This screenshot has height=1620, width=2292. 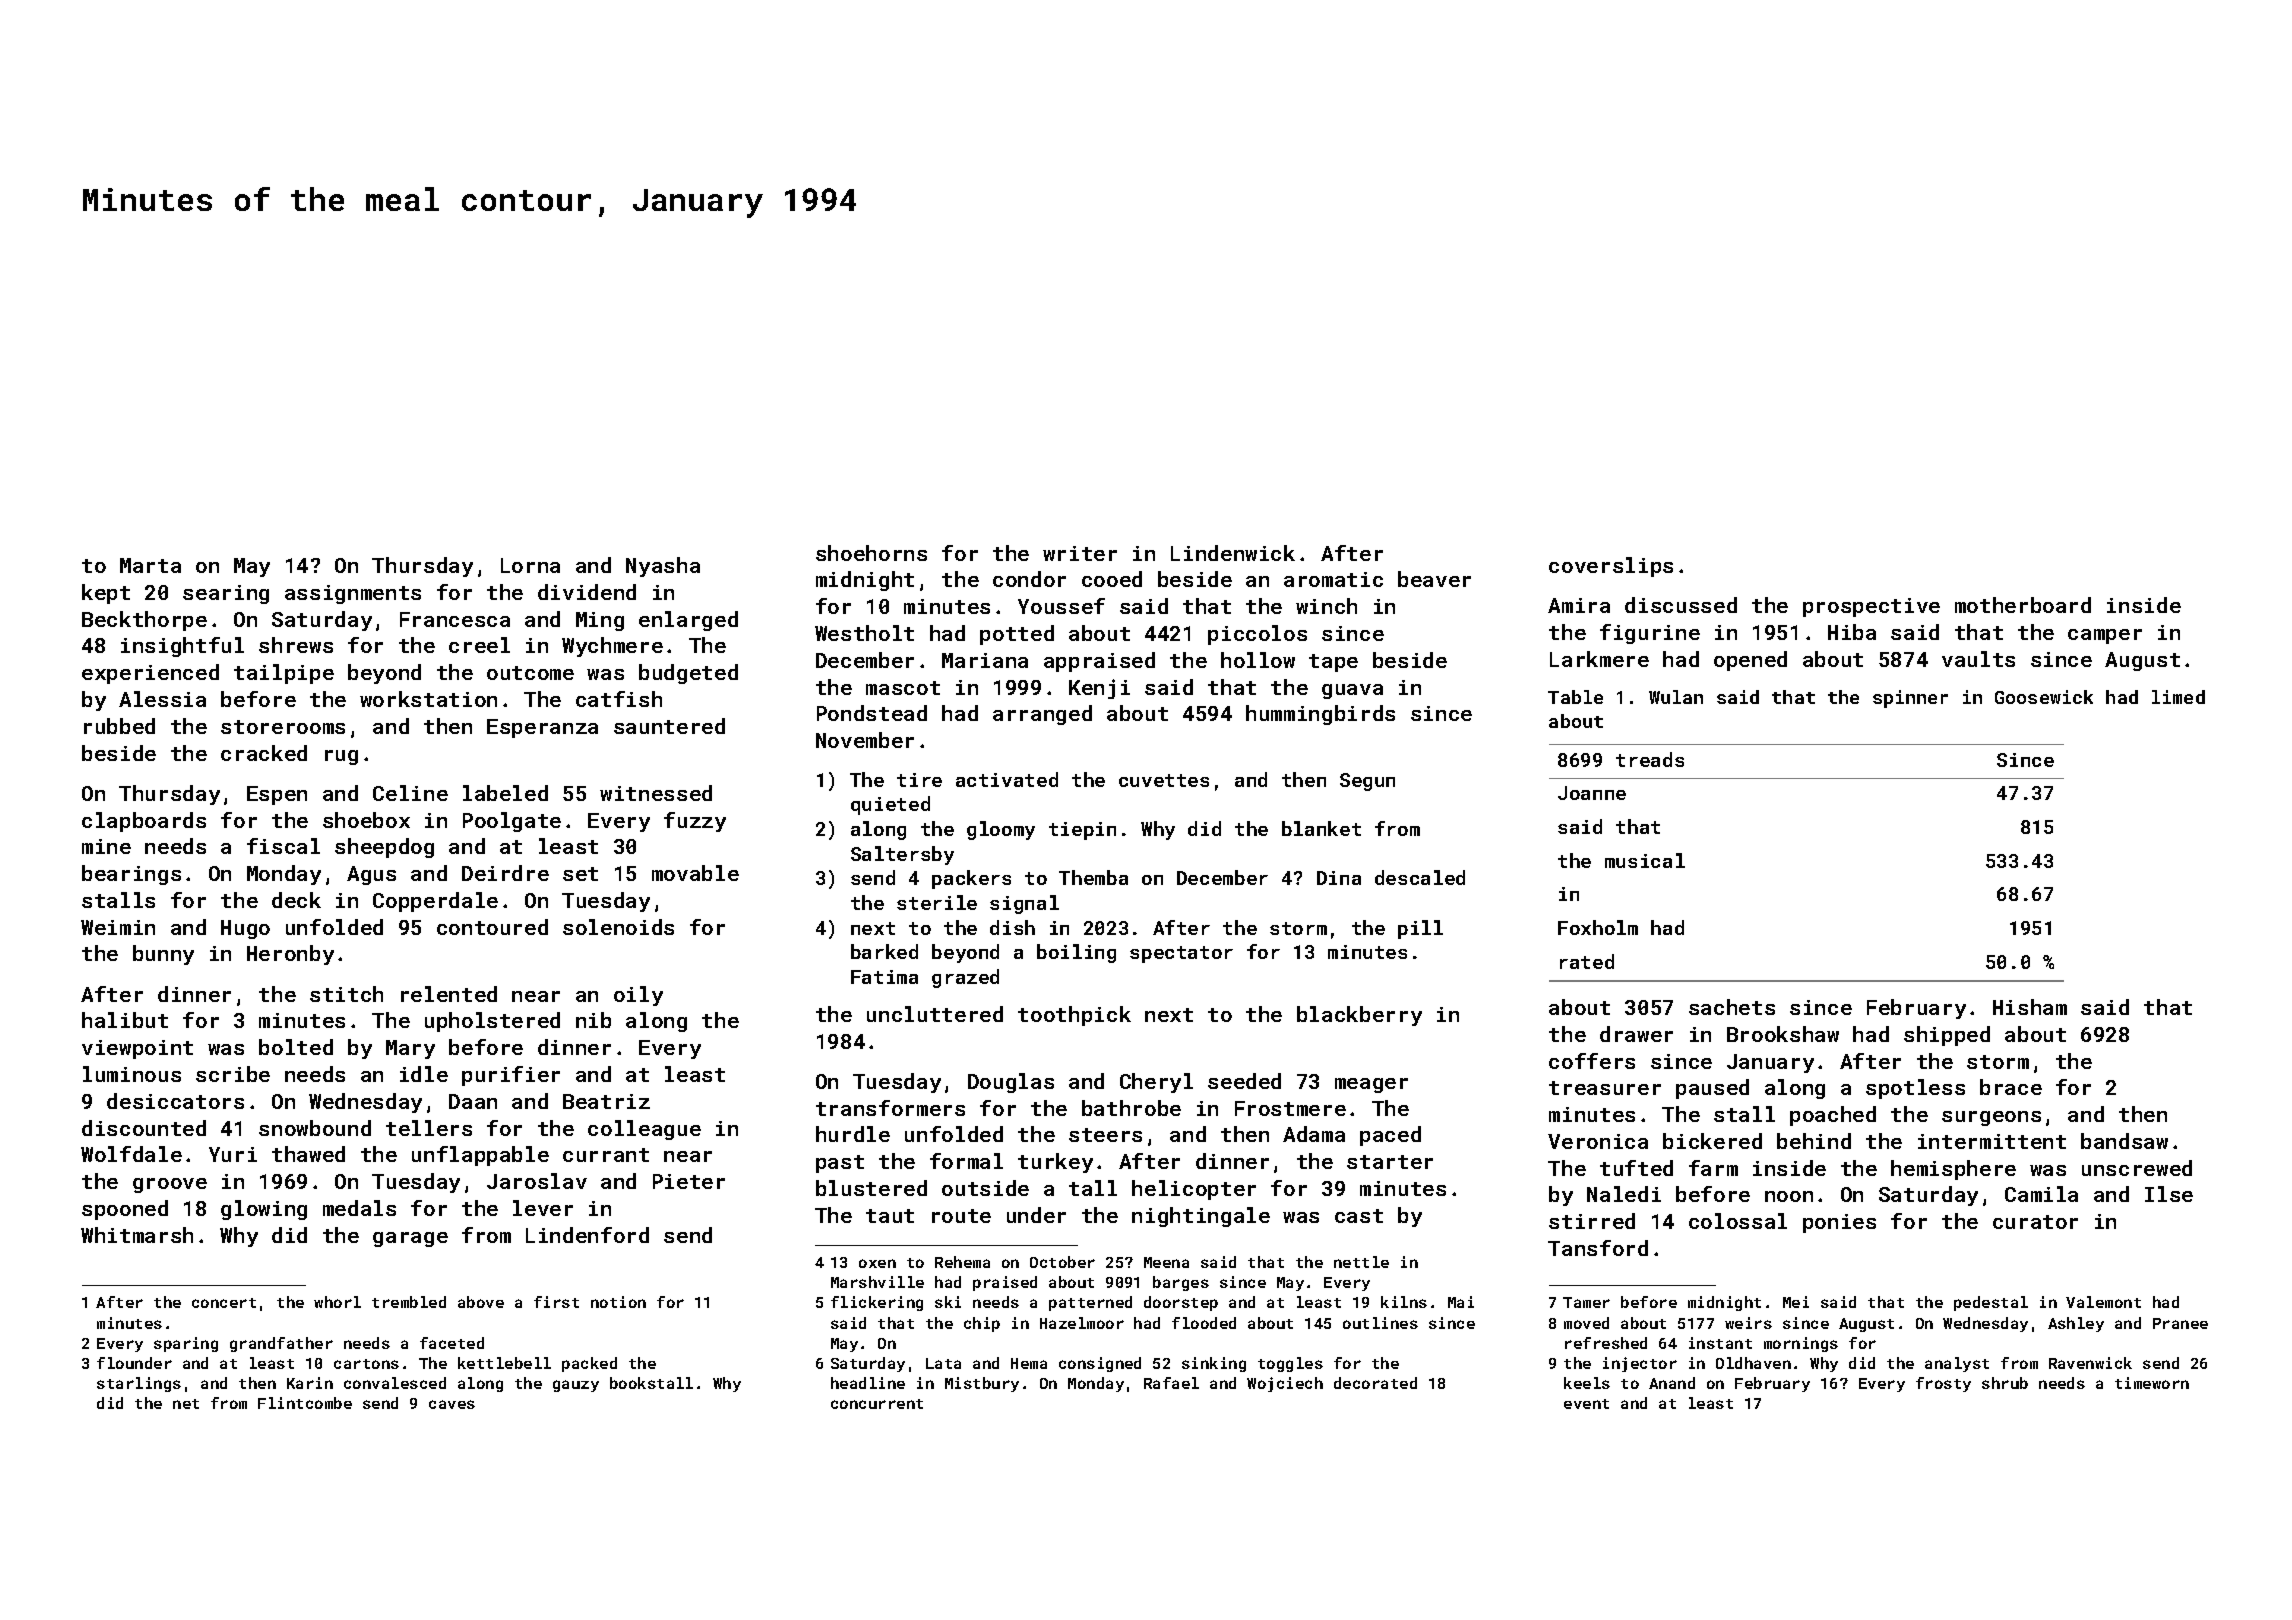 What do you see at coordinates (2030, 1007) in the screenshot?
I see `Hisham` at bounding box center [2030, 1007].
